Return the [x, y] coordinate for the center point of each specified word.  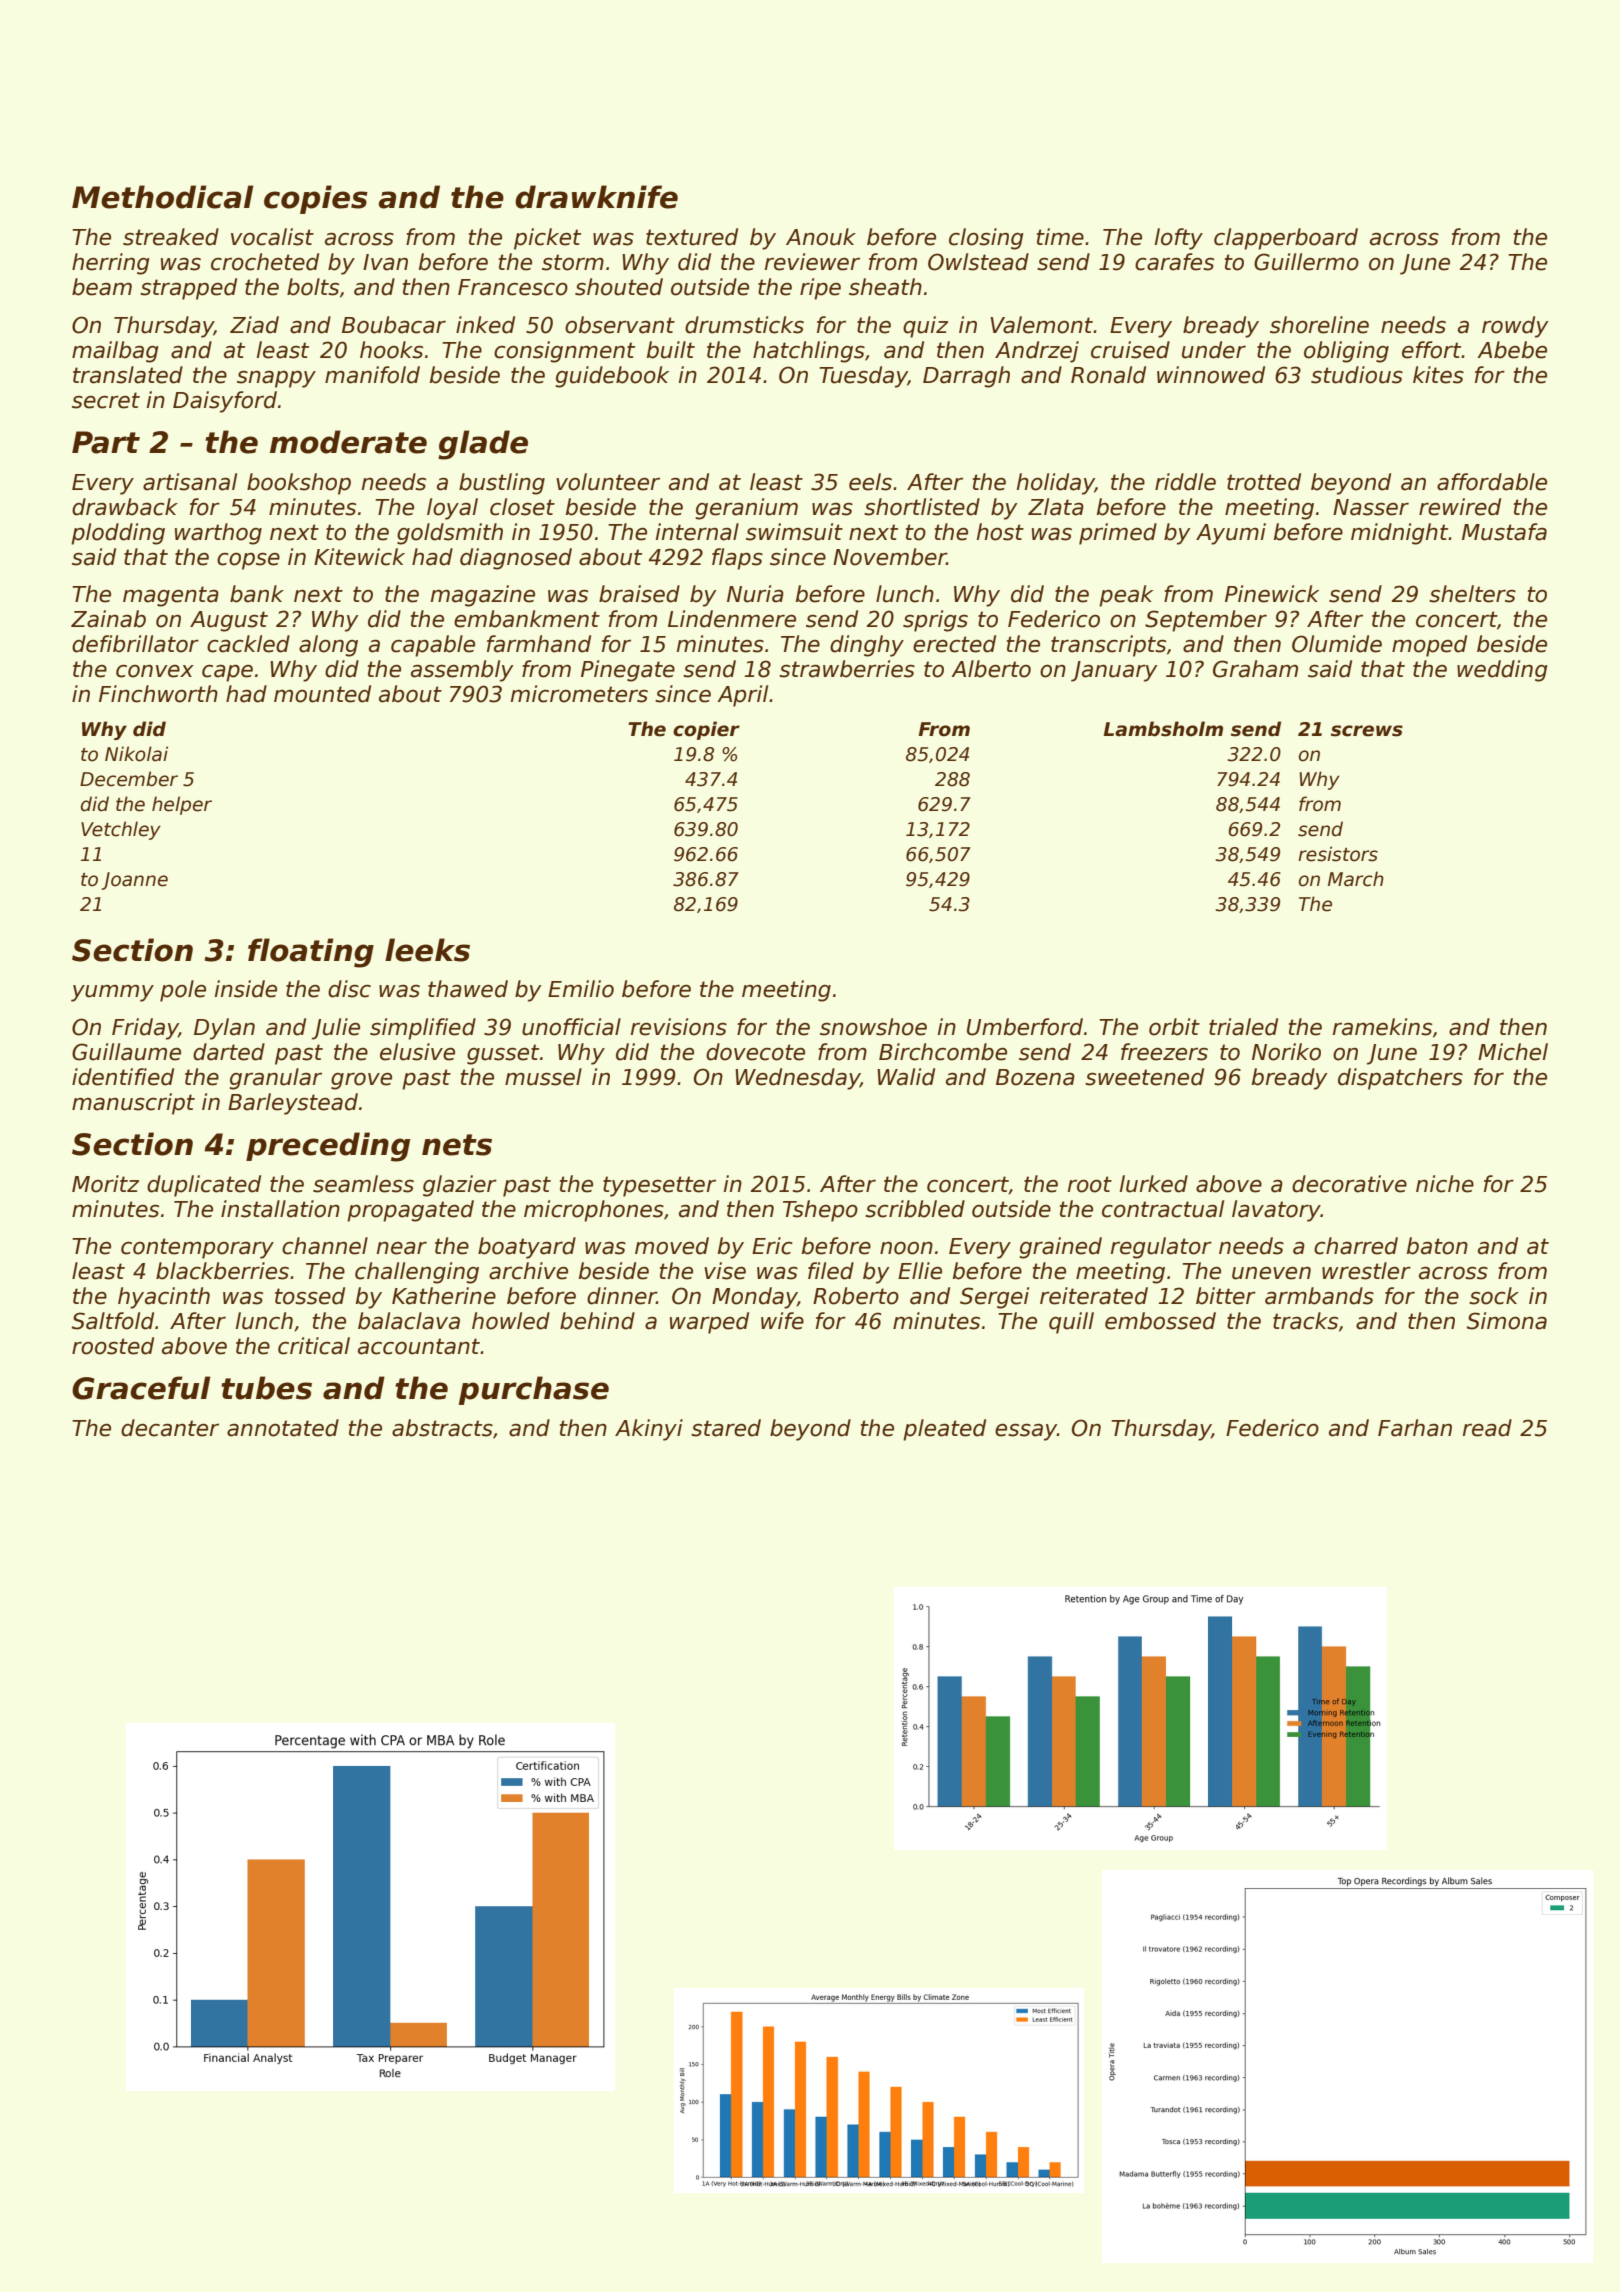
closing [986, 239]
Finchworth [158, 694]
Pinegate [628, 671]
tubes [266, 1388]
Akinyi [649, 1430]
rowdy [1515, 327]
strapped [188, 289]
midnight [1400, 534]
